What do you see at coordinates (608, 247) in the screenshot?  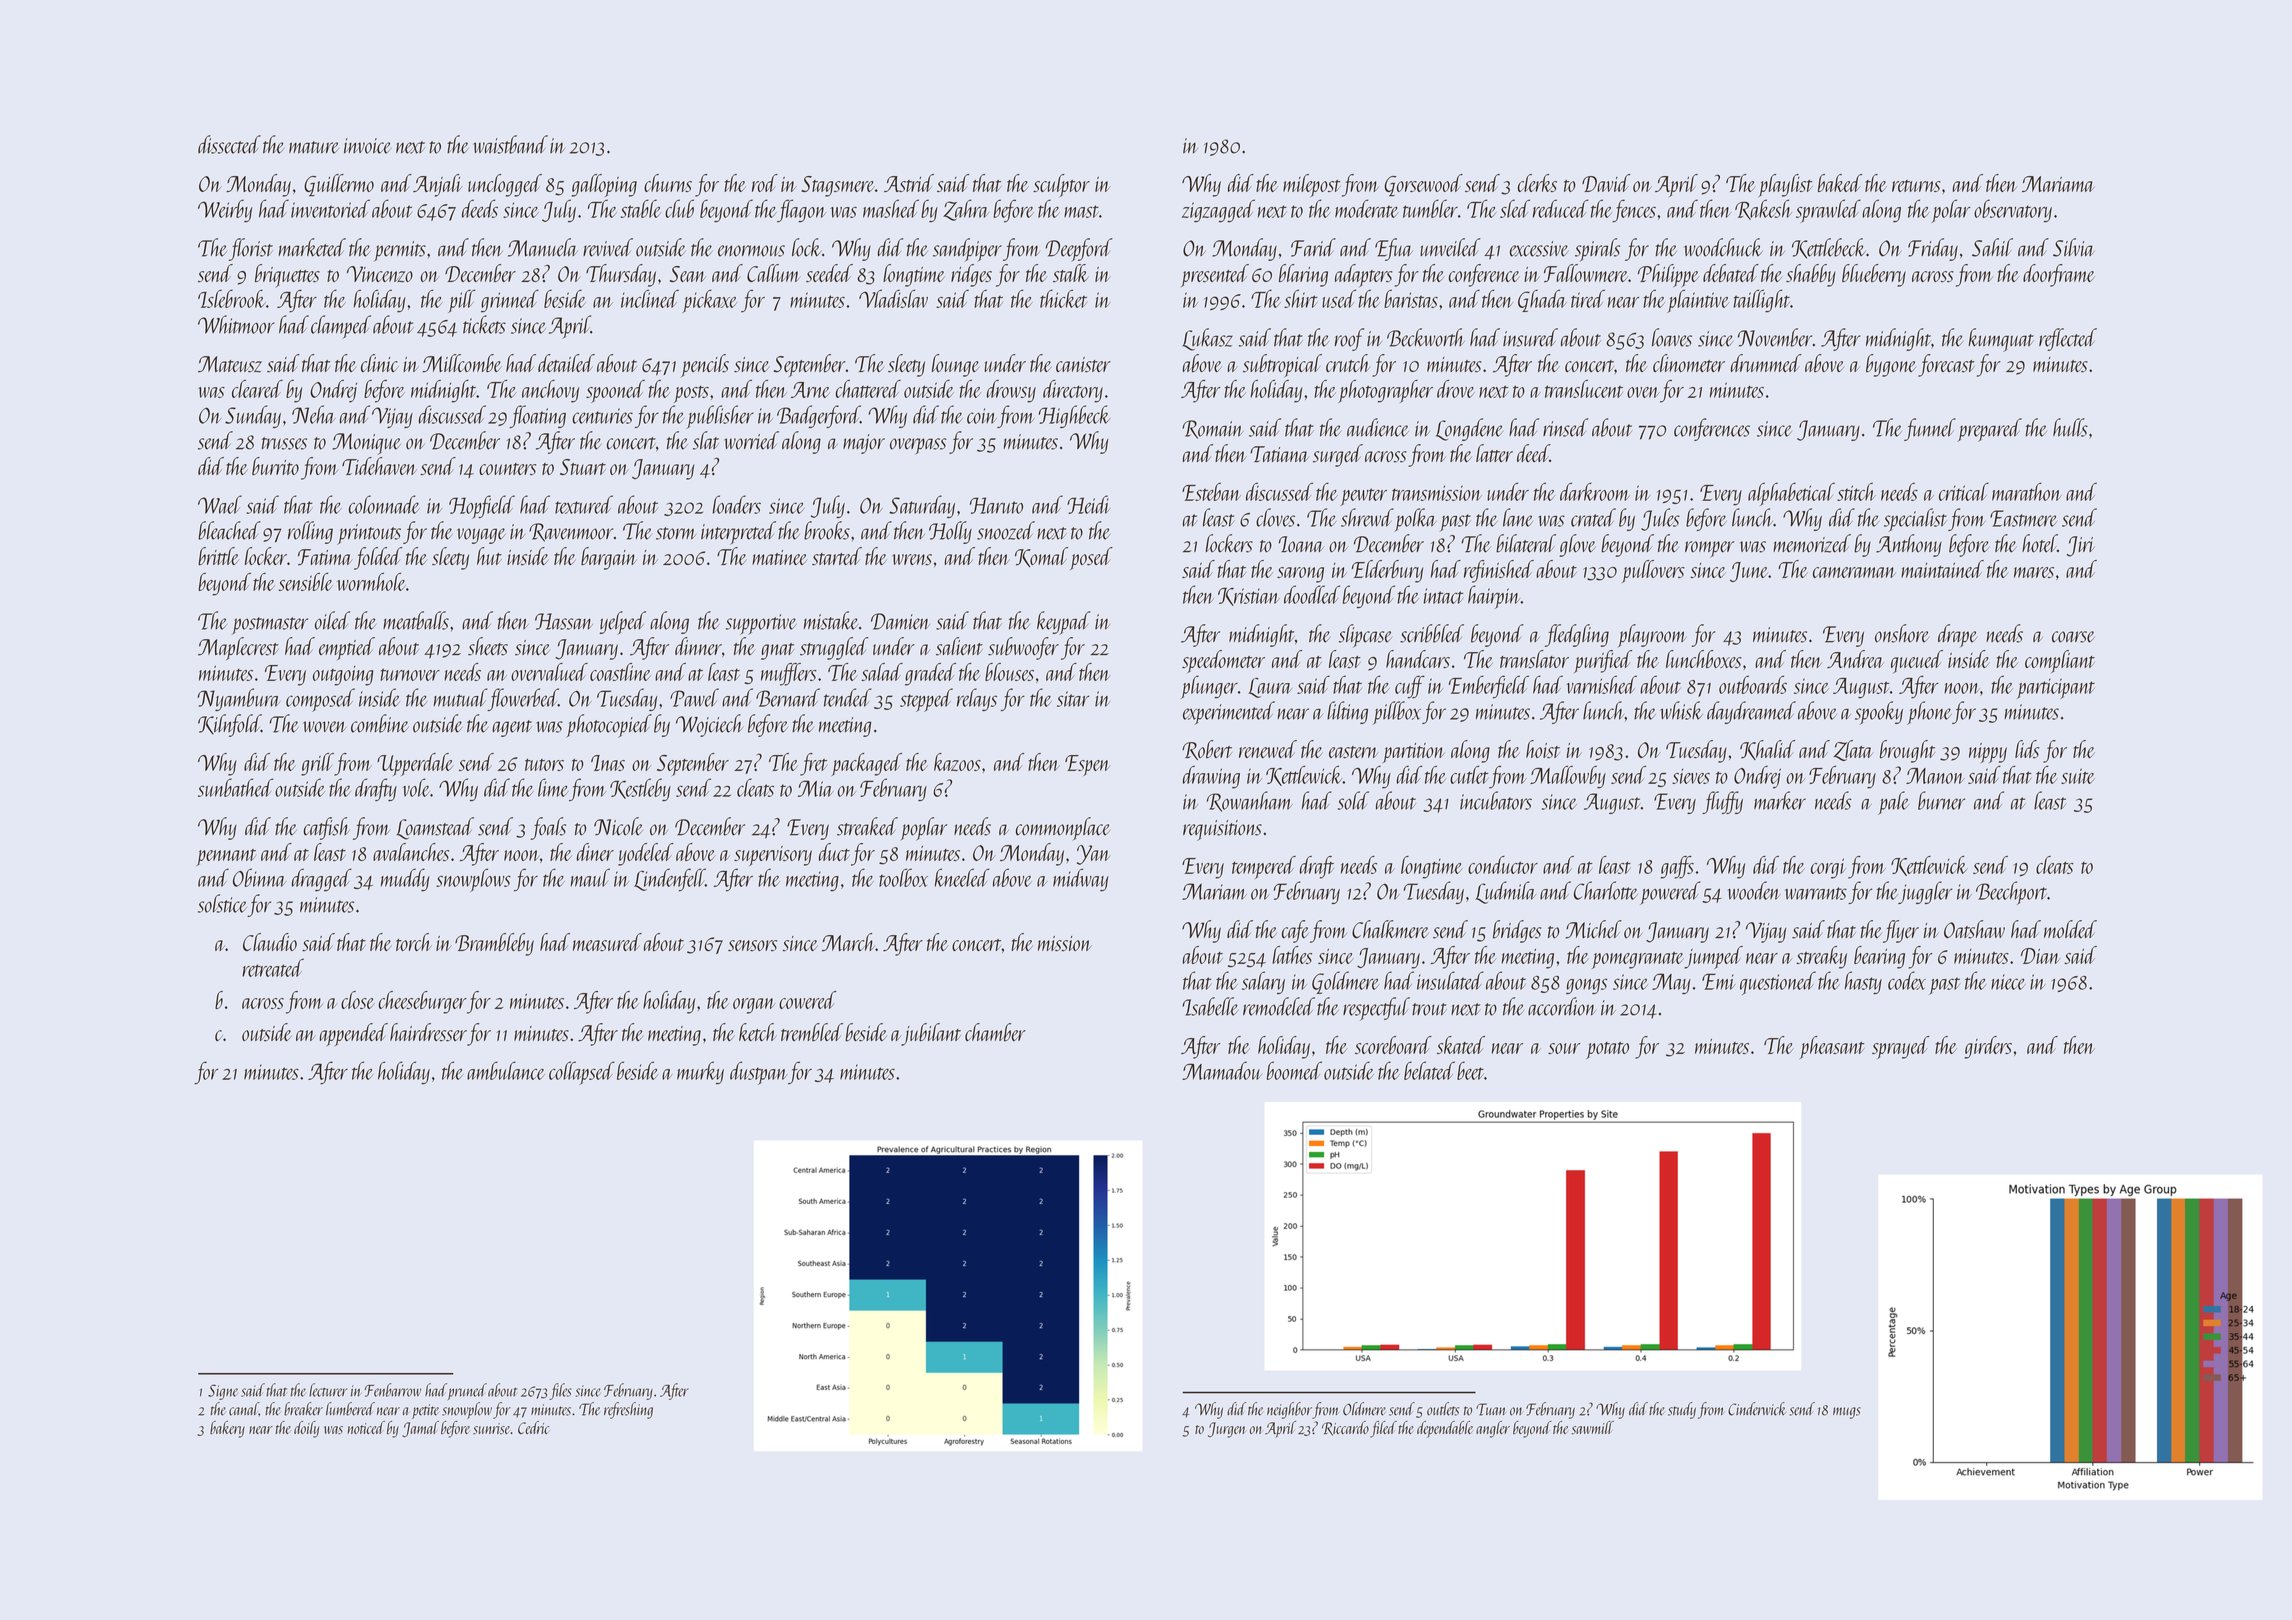 I see `revived` at bounding box center [608, 247].
